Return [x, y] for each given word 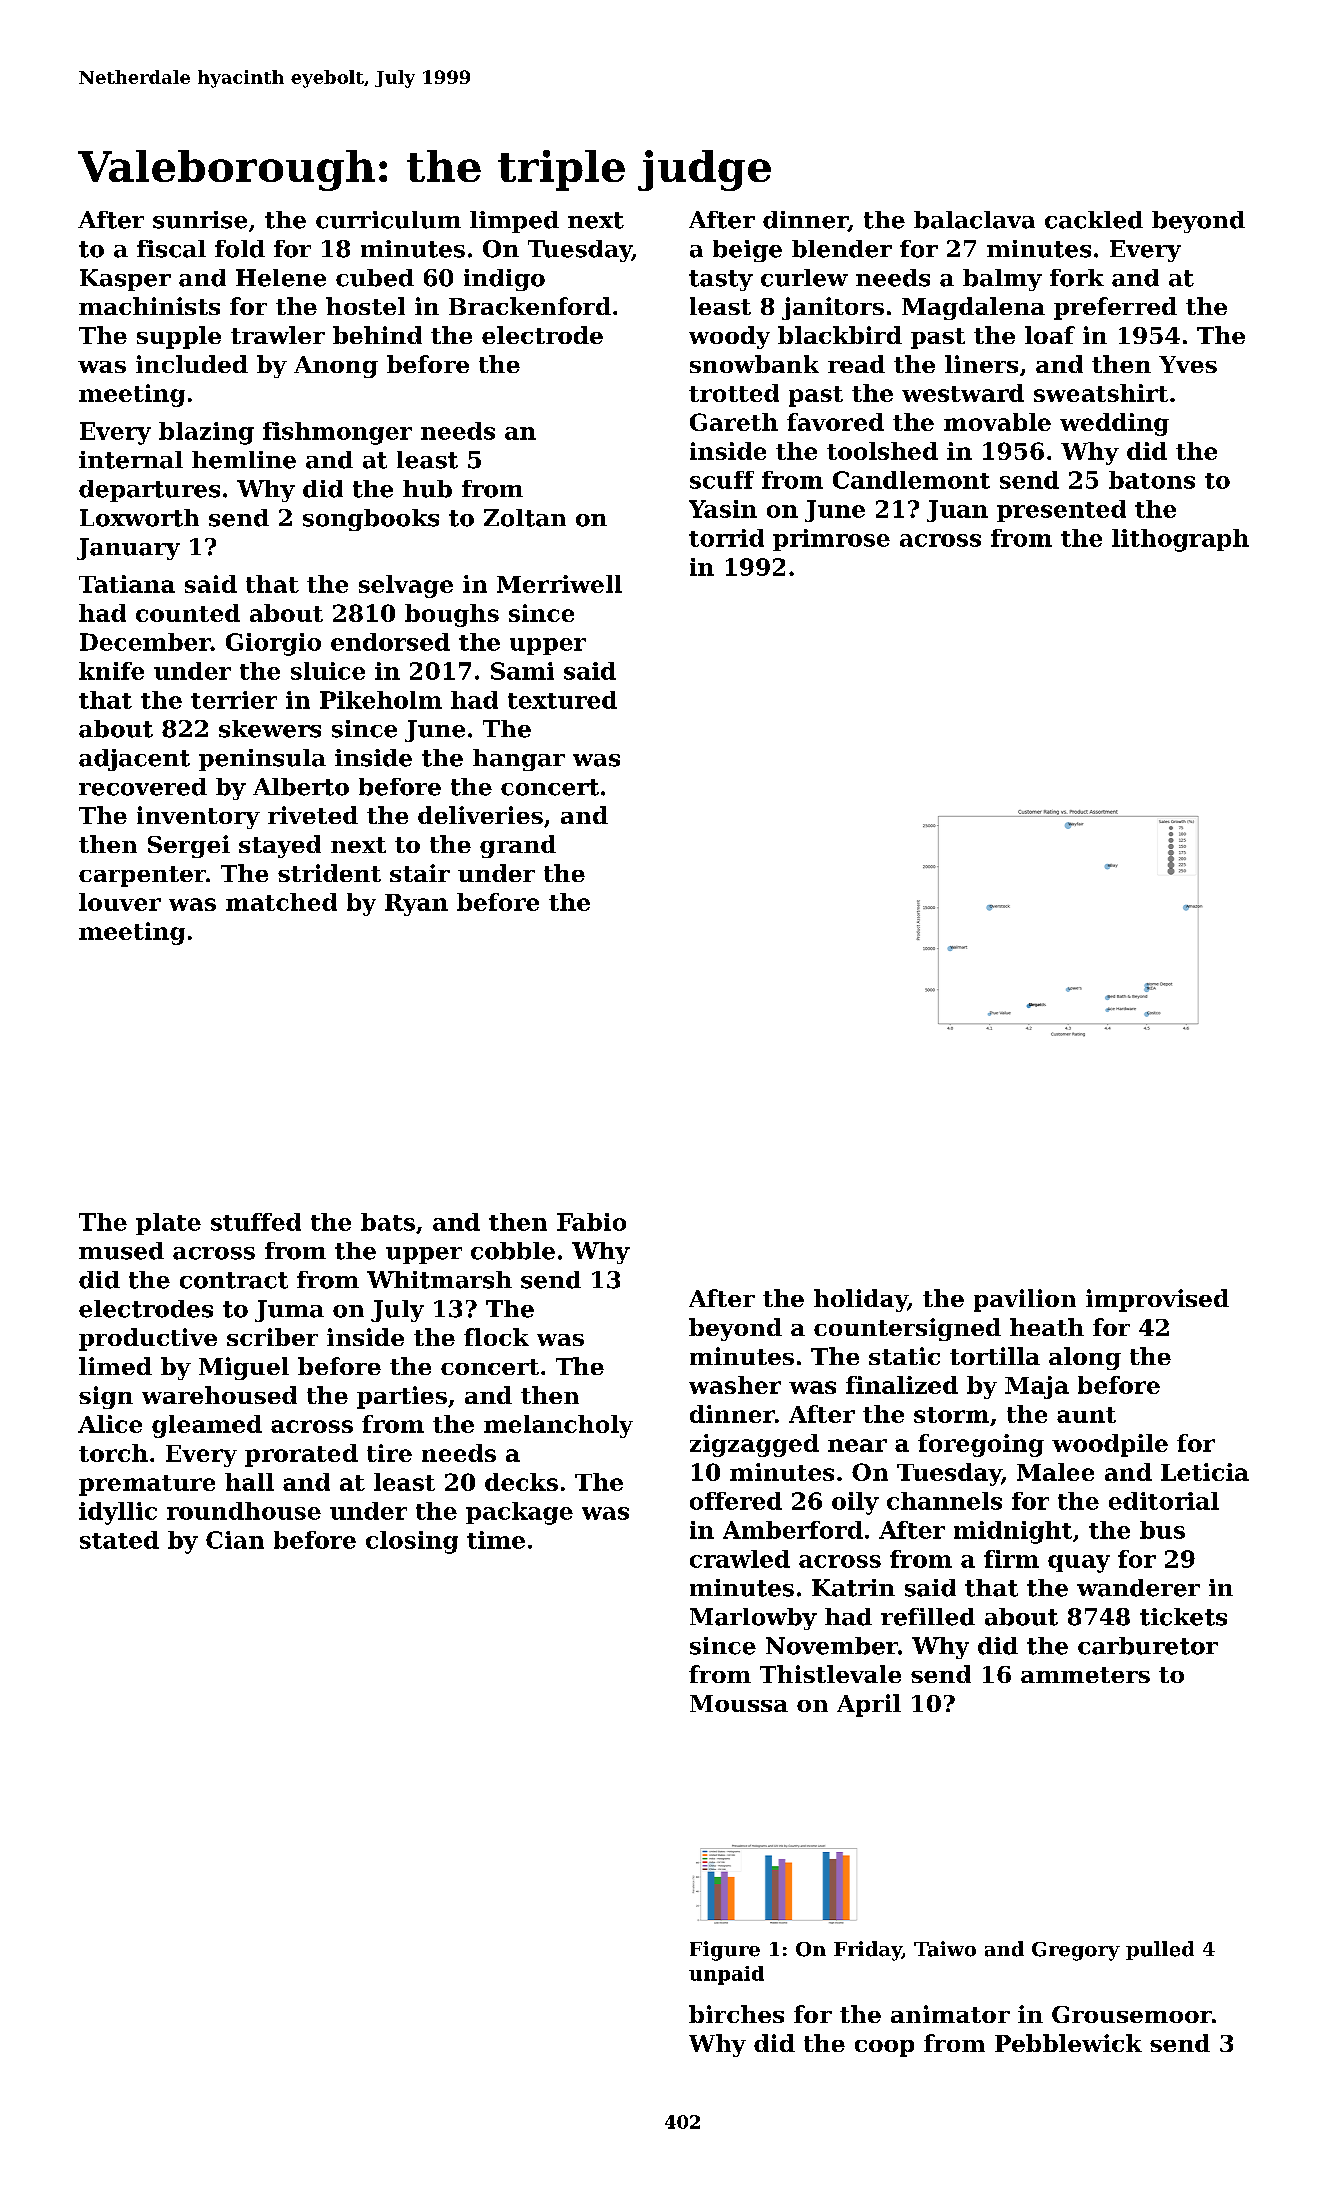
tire [389, 1453]
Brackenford [530, 306]
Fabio [591, 1222]
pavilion [1025, 1300]
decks [521, 1482]
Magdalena [973, 308]
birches [736, 2014]
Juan [957, 511]
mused [121, 1251]
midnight [1013, 1532]
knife [111, 671]
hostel [365, 306]
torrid [726, 538]
